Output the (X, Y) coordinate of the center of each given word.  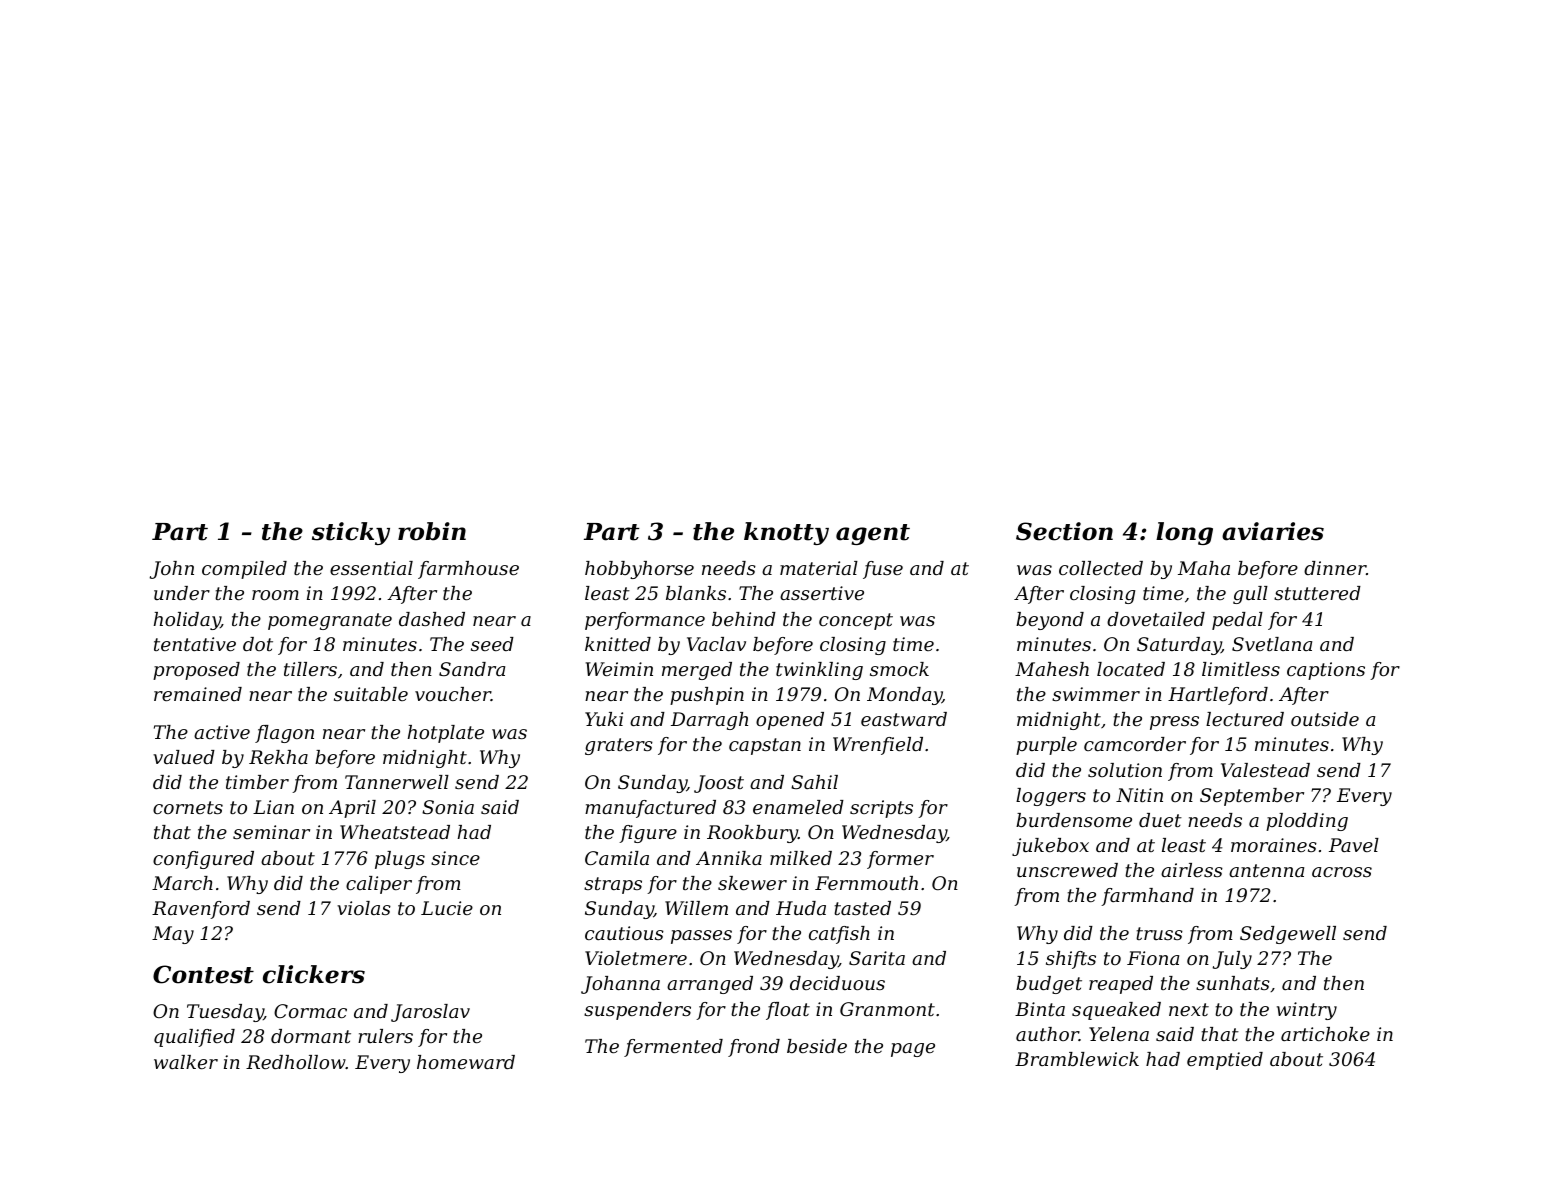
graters (619, 746)
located (1131, 669)
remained (198, 694)
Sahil (814, 782)
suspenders (637, 1011)
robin (432, 531)
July (1232, 960)
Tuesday (225, 1013)
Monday (904, 696)
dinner (1335, 568)
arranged (710, 985)
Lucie (447, 908)
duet (1160, 820)
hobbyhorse (639, 570)
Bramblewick (1077, 1059)
